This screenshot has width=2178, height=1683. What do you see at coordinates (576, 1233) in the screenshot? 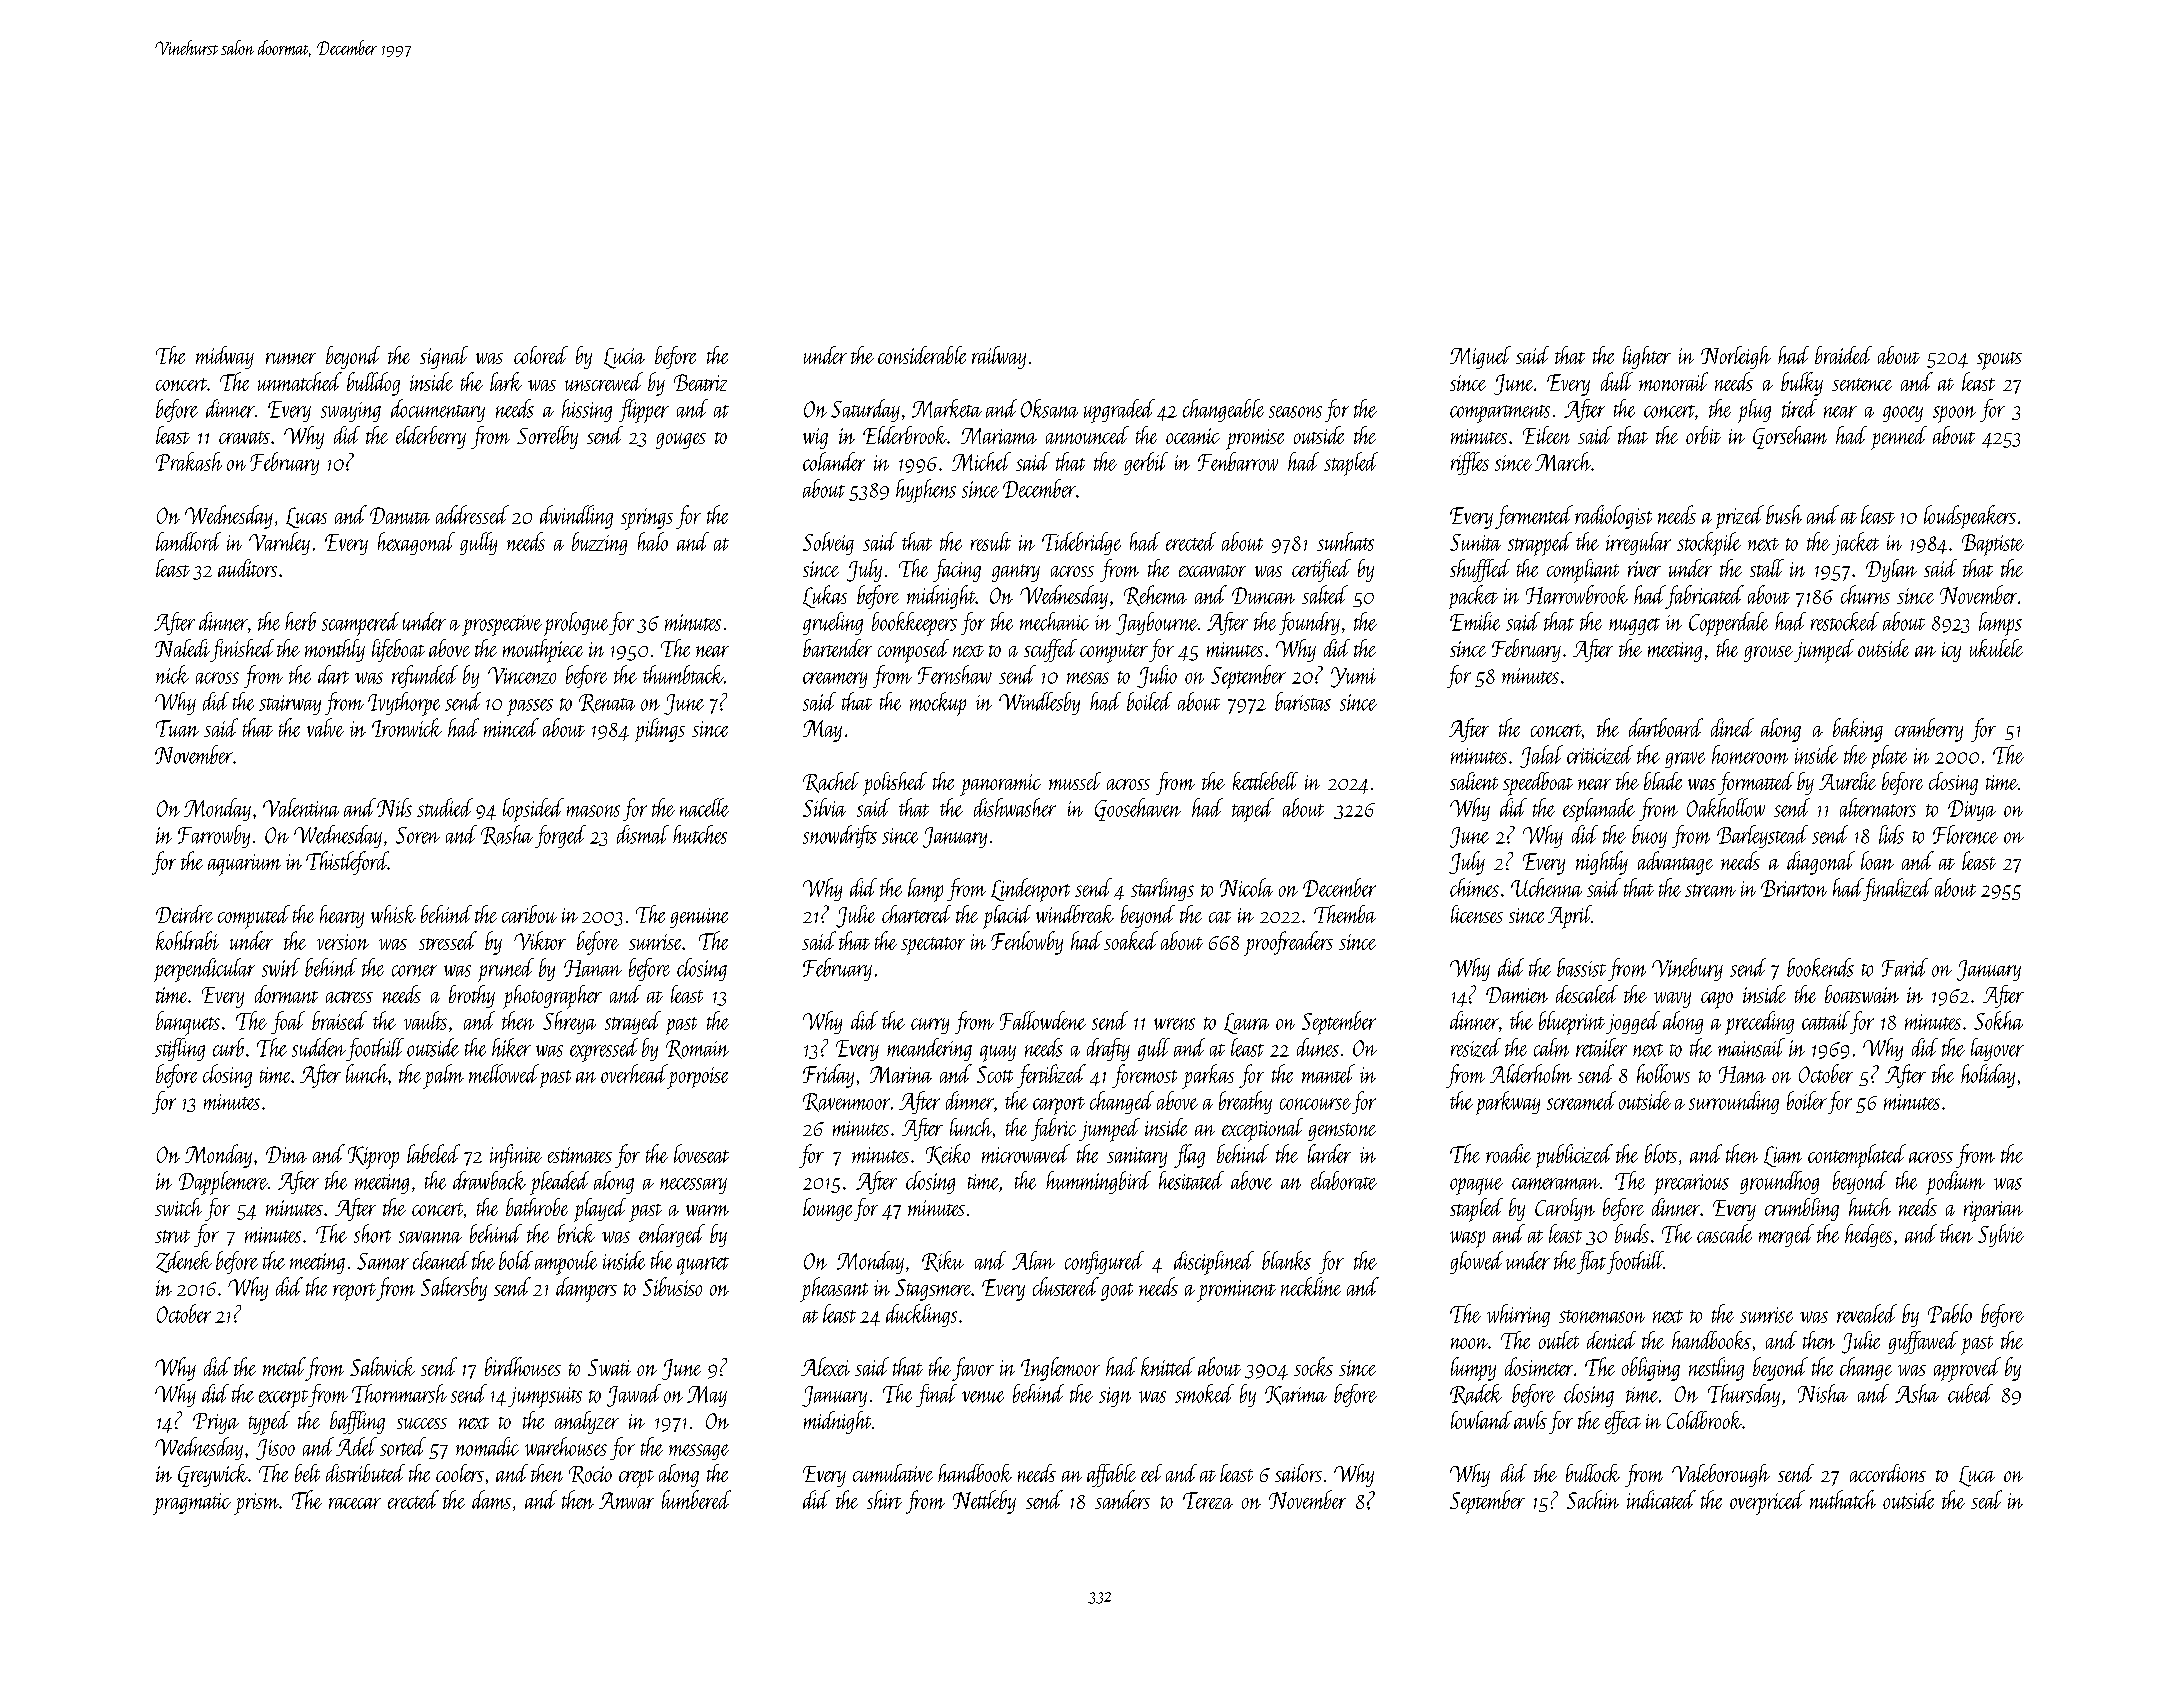
I see `brick` at bounding box center [576, 1233].
